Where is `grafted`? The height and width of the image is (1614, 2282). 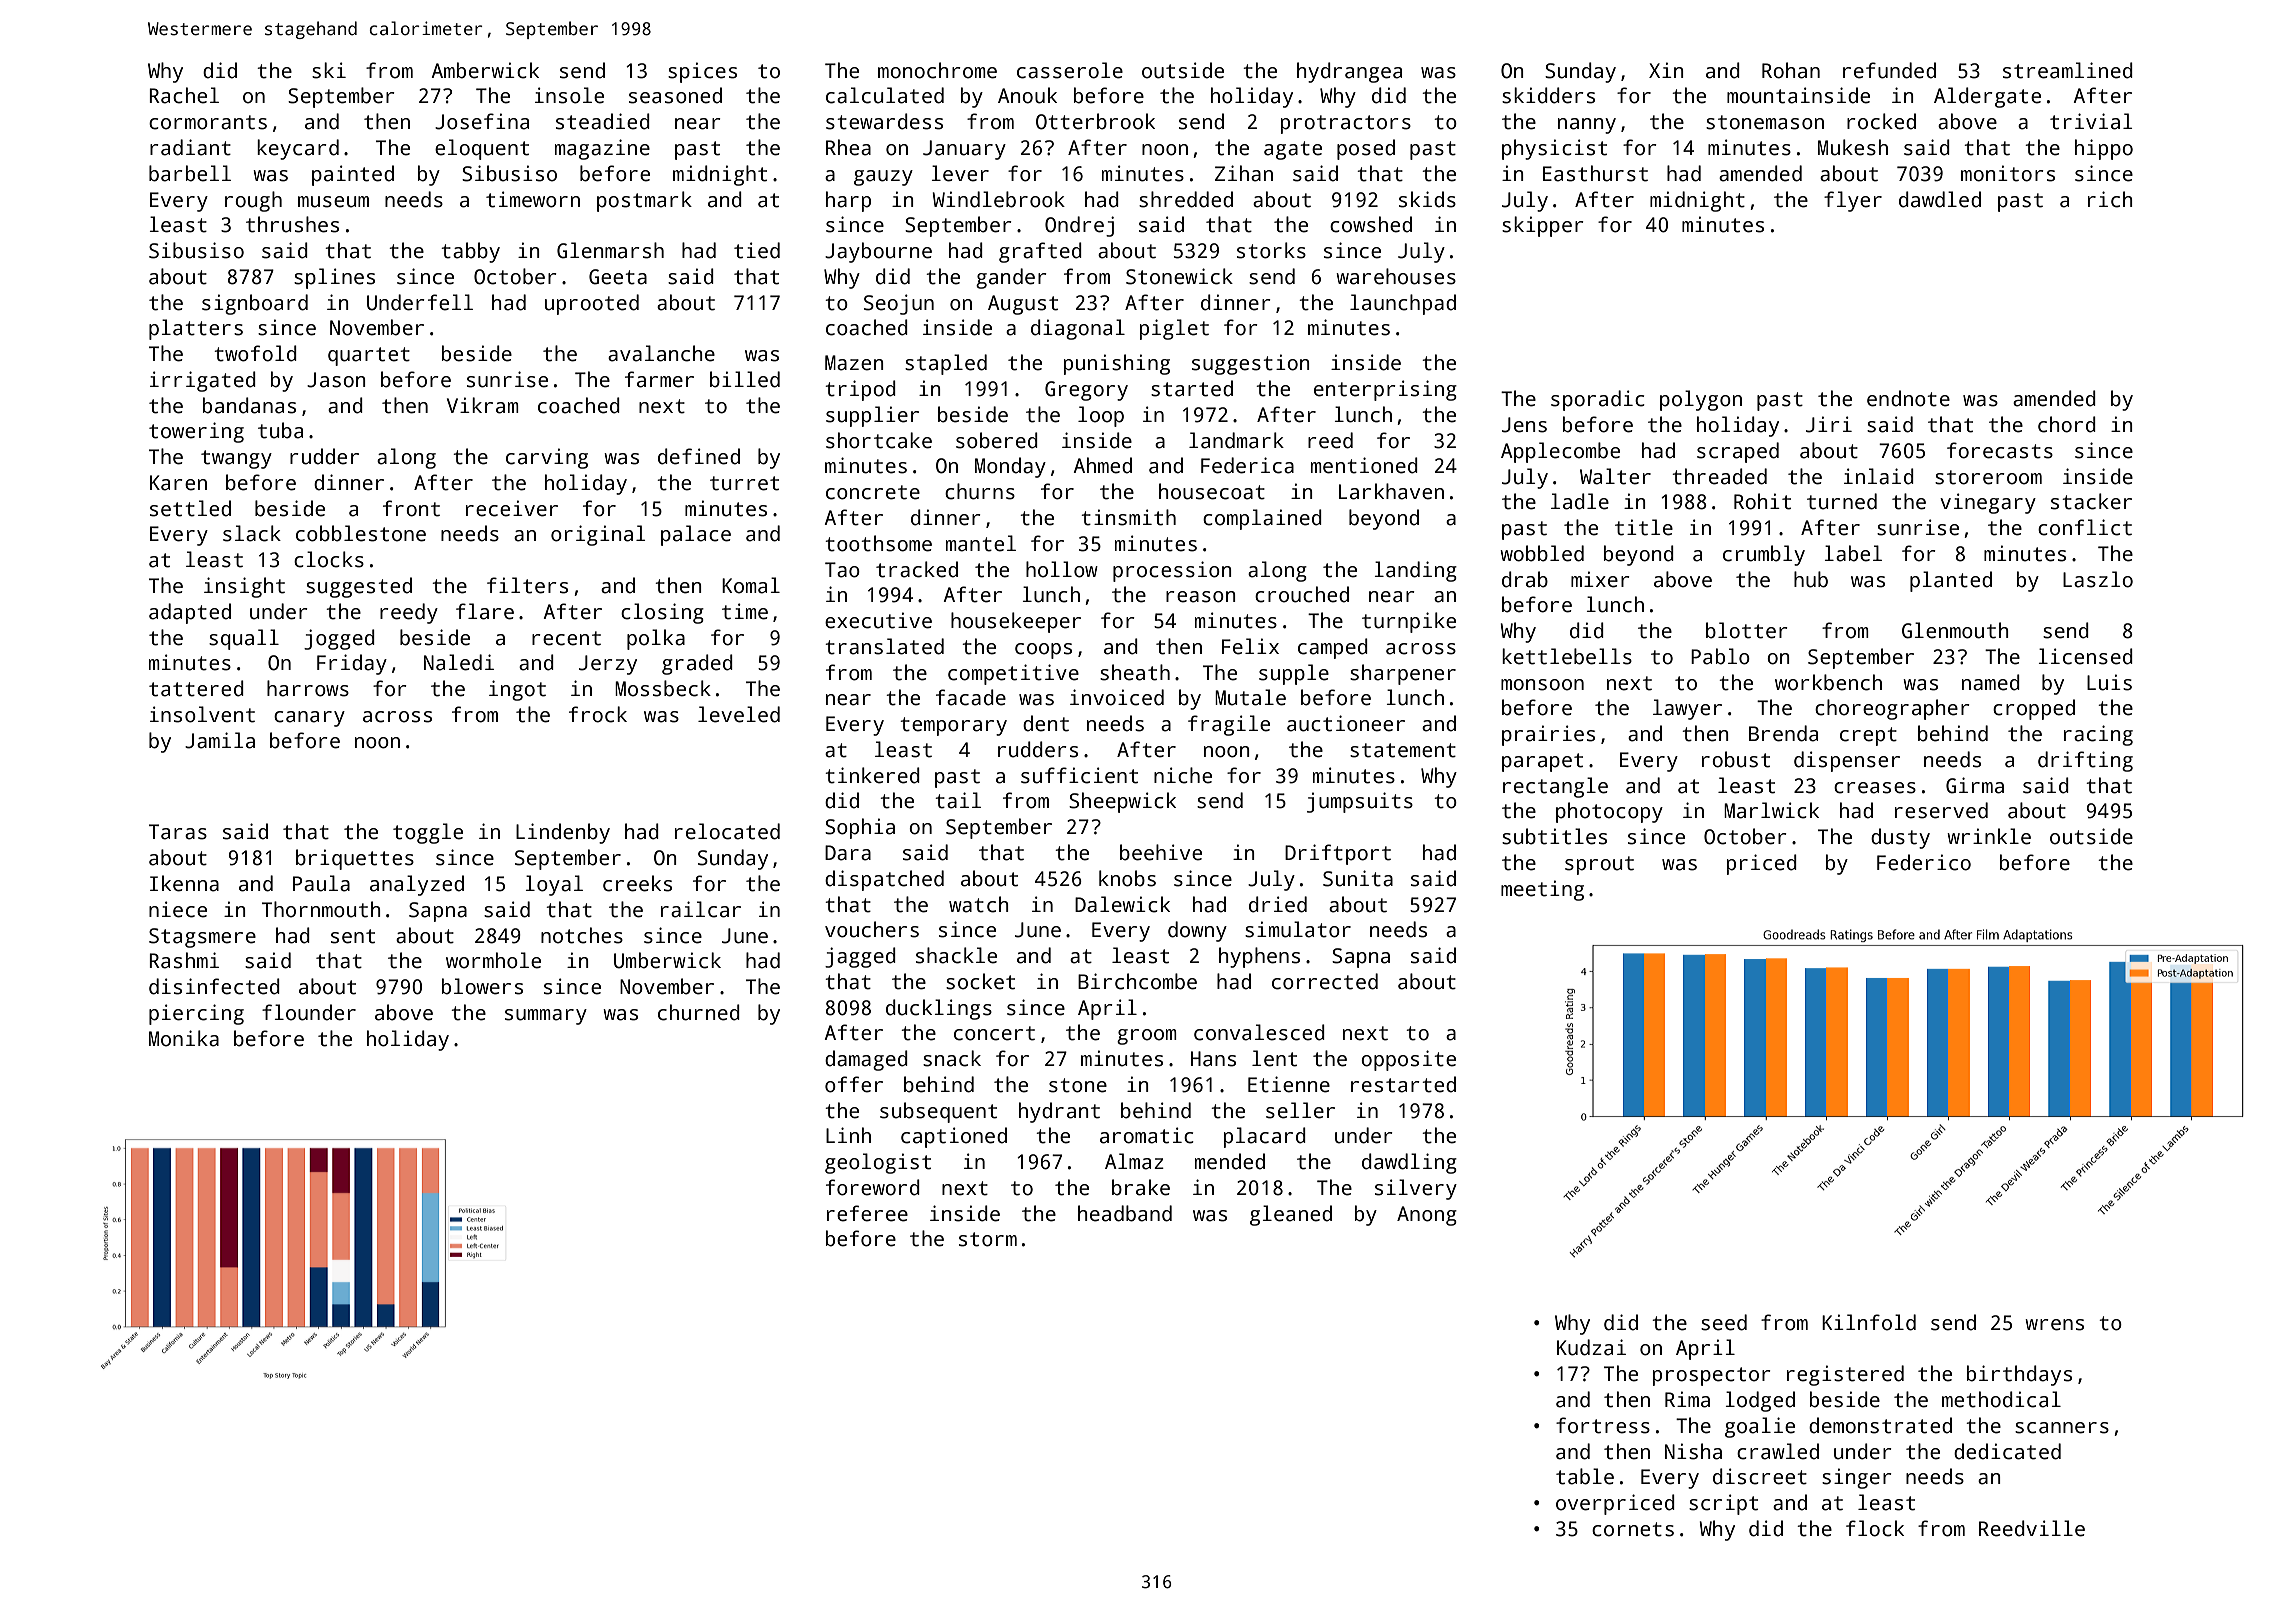 grafted is located at coordinates (1040, 252).
